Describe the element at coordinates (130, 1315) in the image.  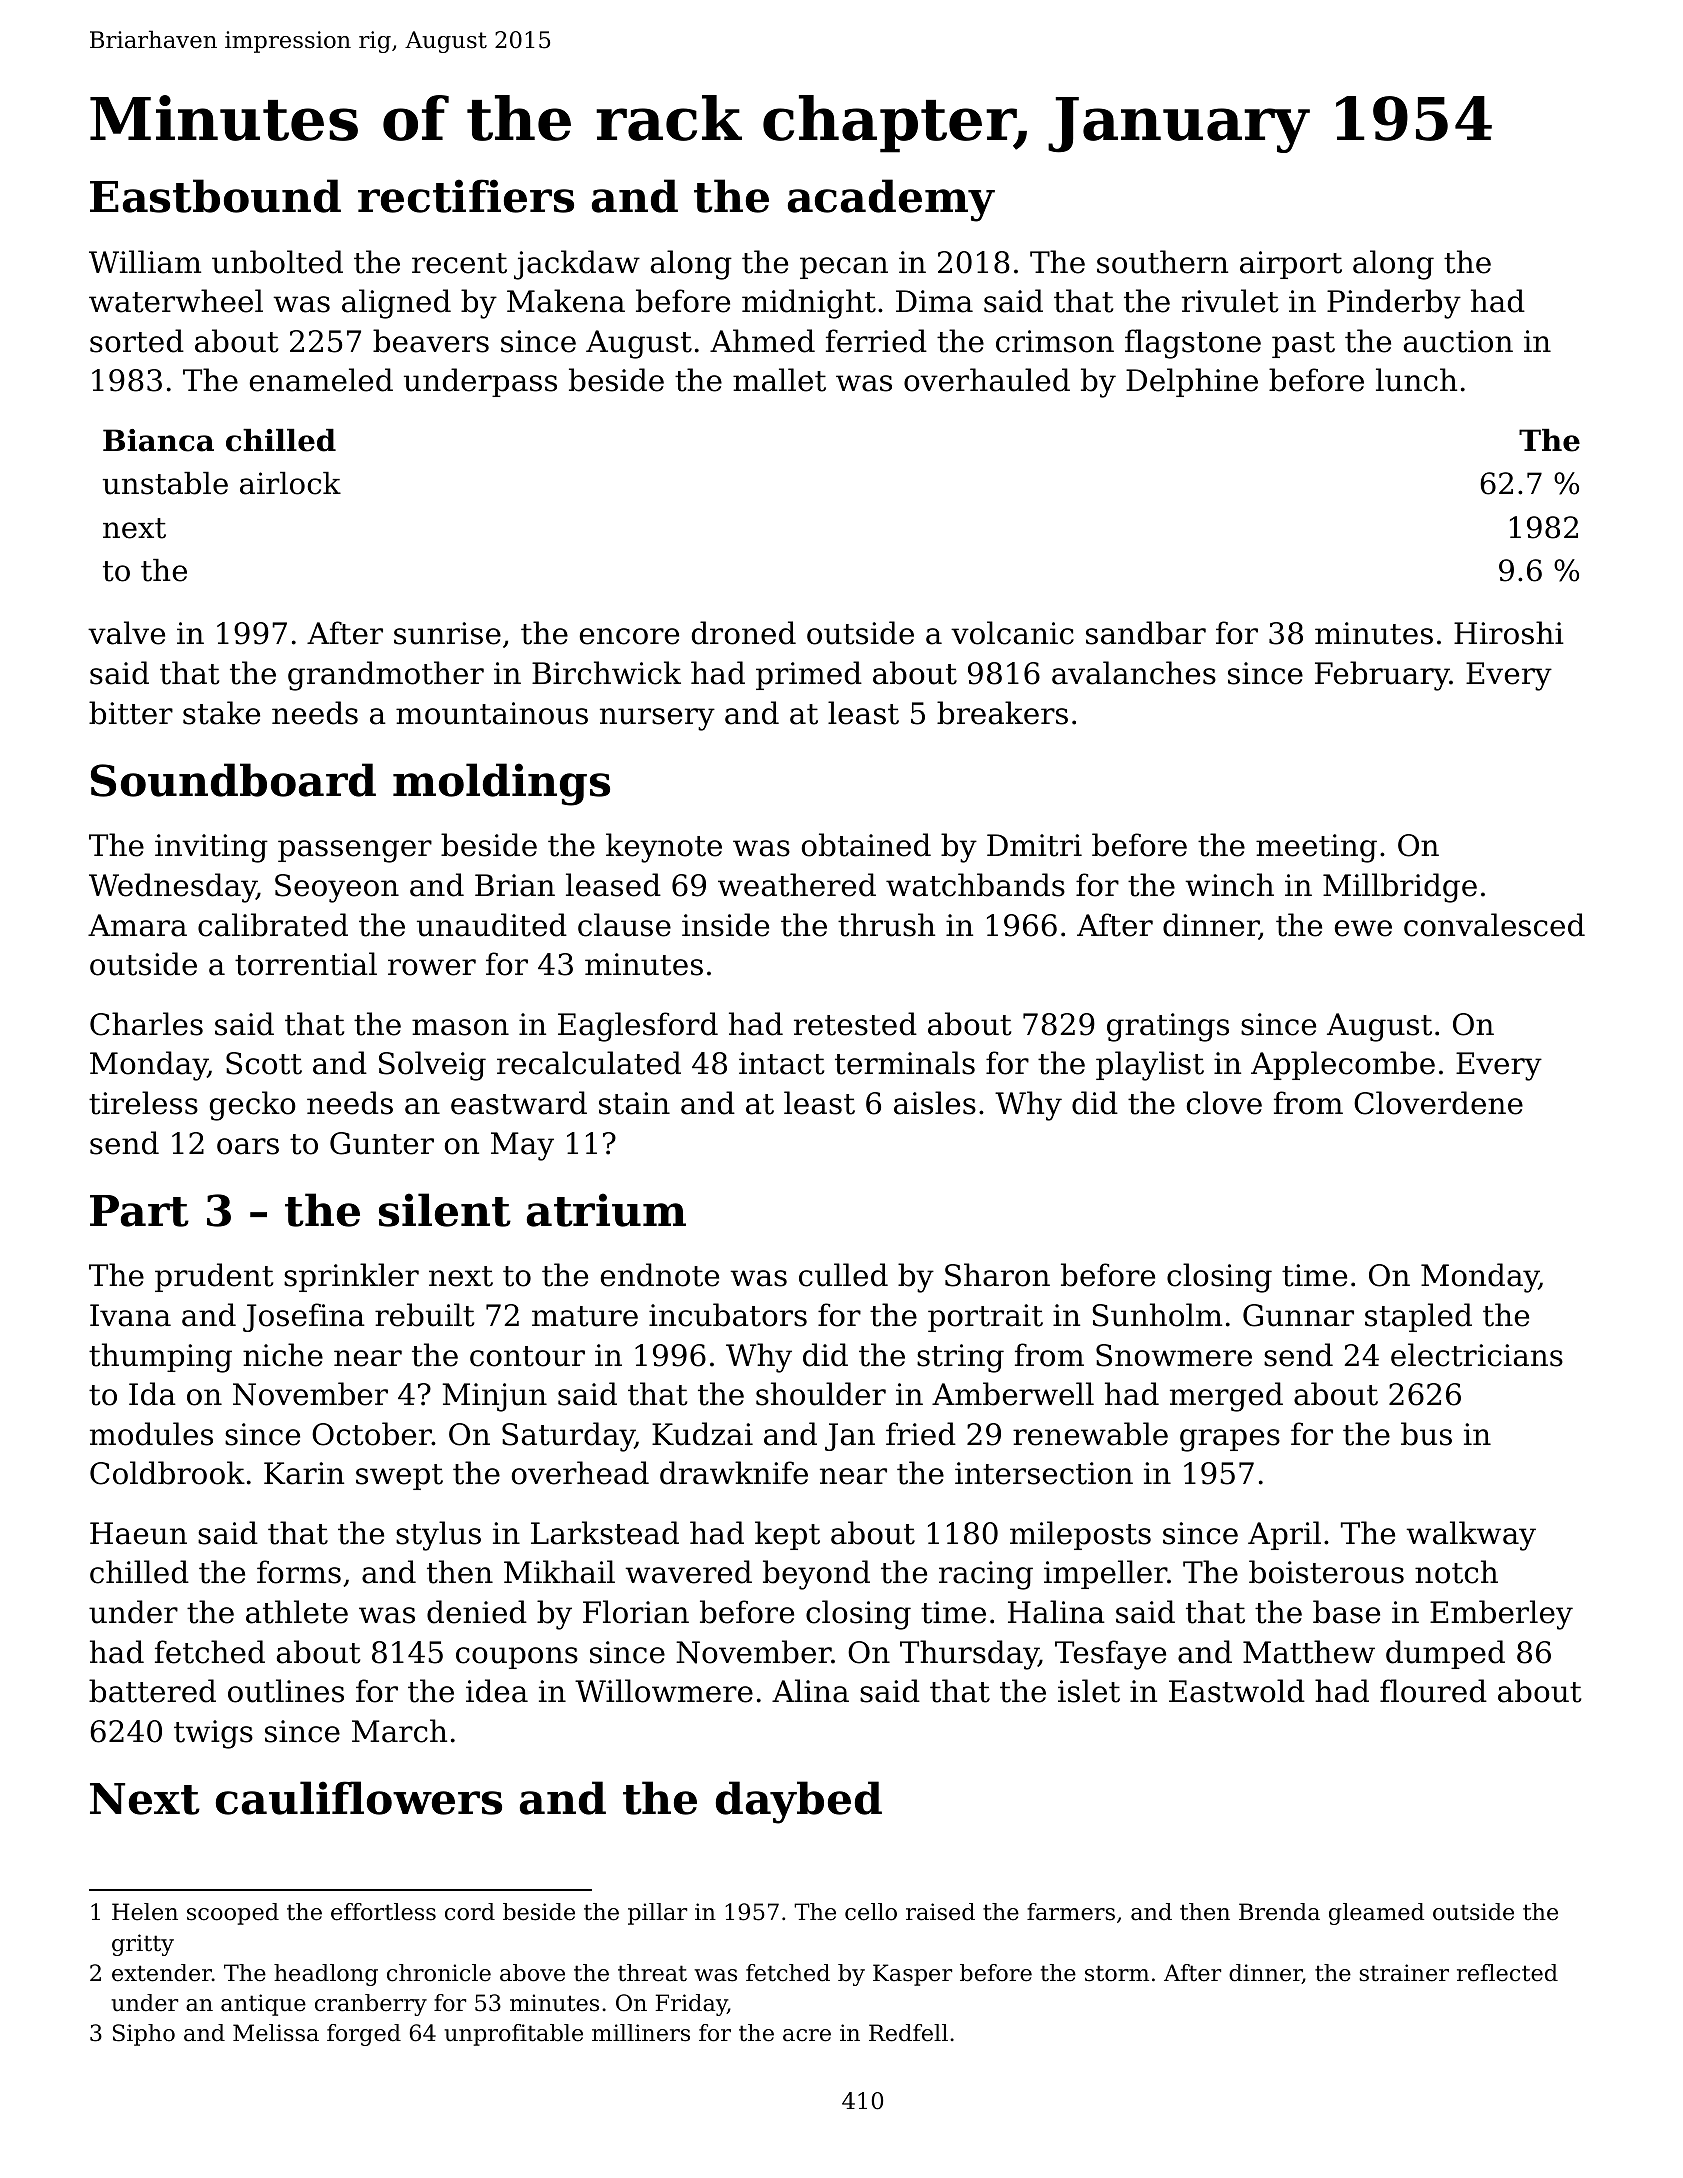
I see `Ivana` at that location.
